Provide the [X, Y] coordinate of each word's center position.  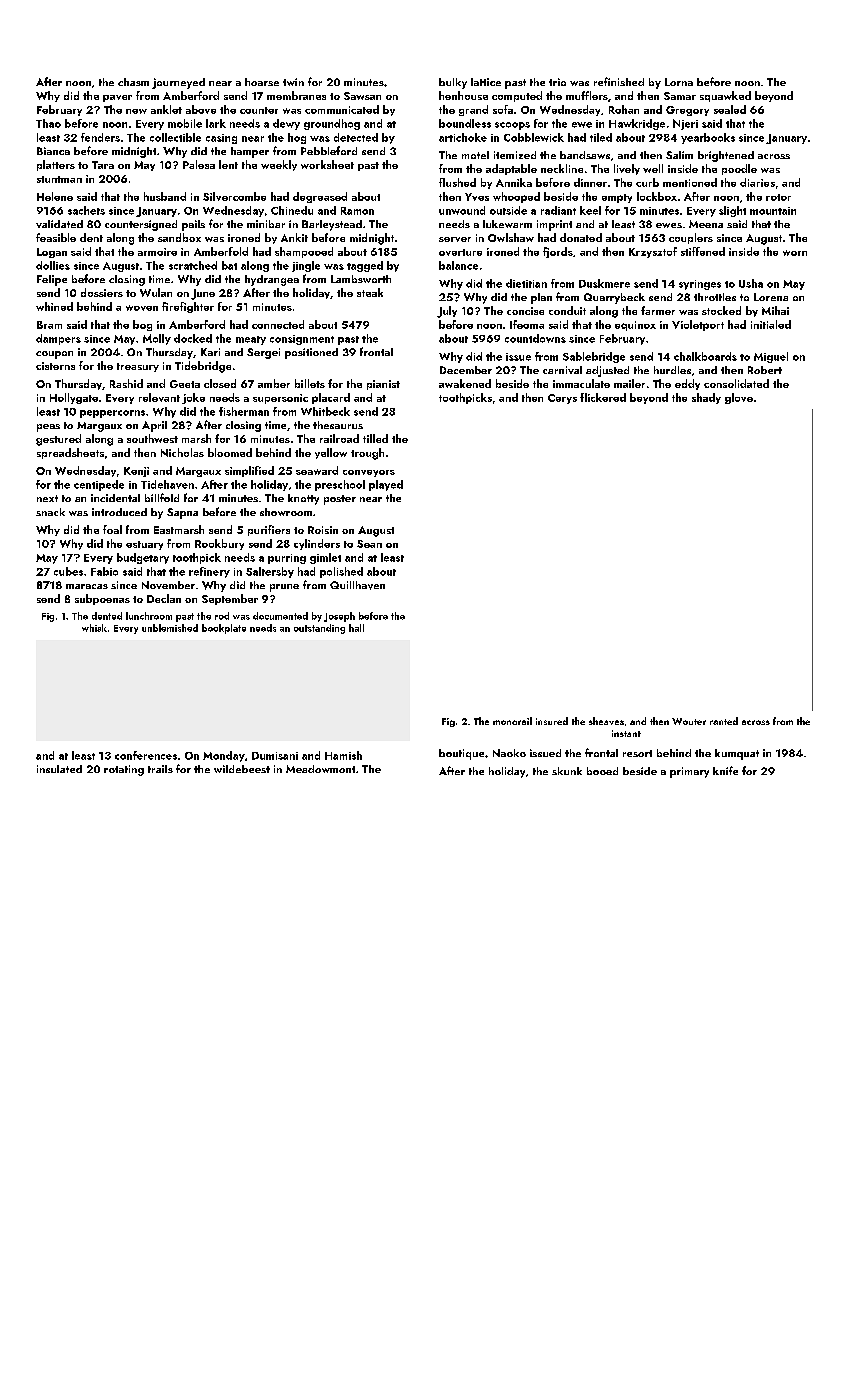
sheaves [606, 721]
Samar [680, 96]
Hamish [343, 755]
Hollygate [74, 398]
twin [293, 82]
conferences [146, 755]
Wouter [689, 721]
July [447, 312]
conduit [567, 310]
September [230, 599]
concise [525, 311]
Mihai [775, 310]
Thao [48, 123]
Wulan [156, 292]
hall [356, 628]
